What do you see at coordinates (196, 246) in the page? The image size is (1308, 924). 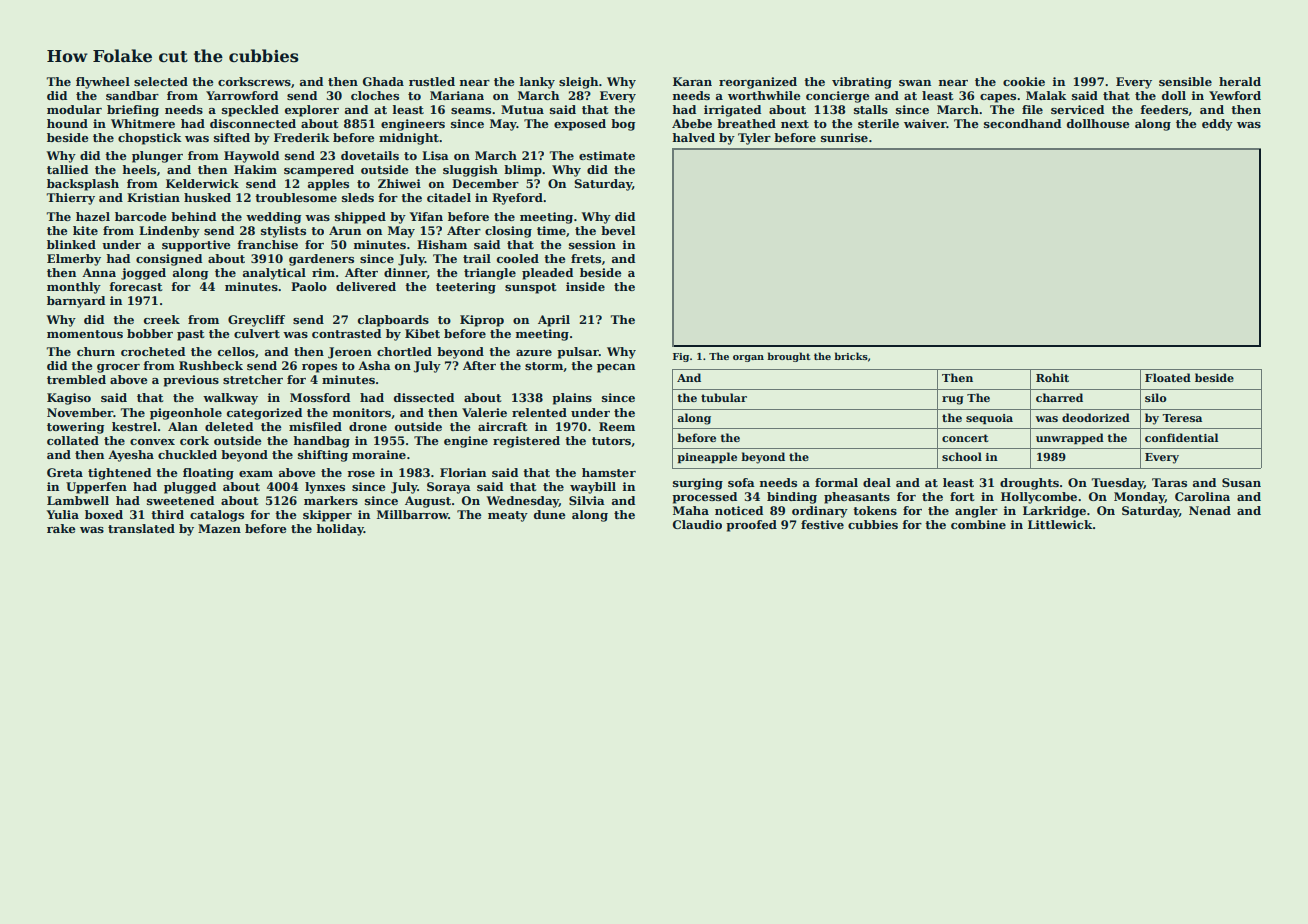 I see `supportive` at bounding box center [196, 246].
